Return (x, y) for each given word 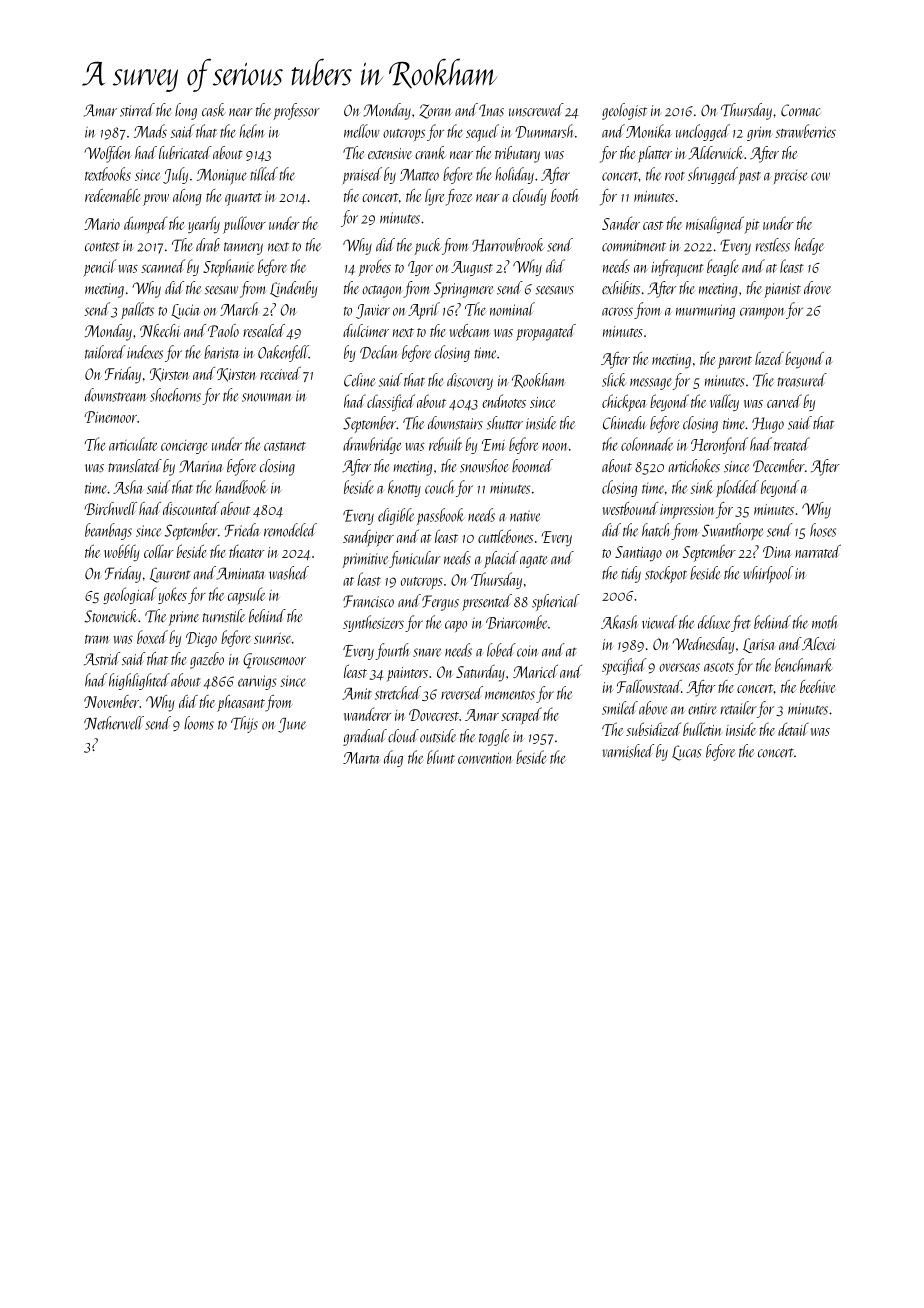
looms (199, 723)
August (472, 268)
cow (820, 176)
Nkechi (160, 330)
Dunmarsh (544, 131)
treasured (802, 380)
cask (214, 110)
